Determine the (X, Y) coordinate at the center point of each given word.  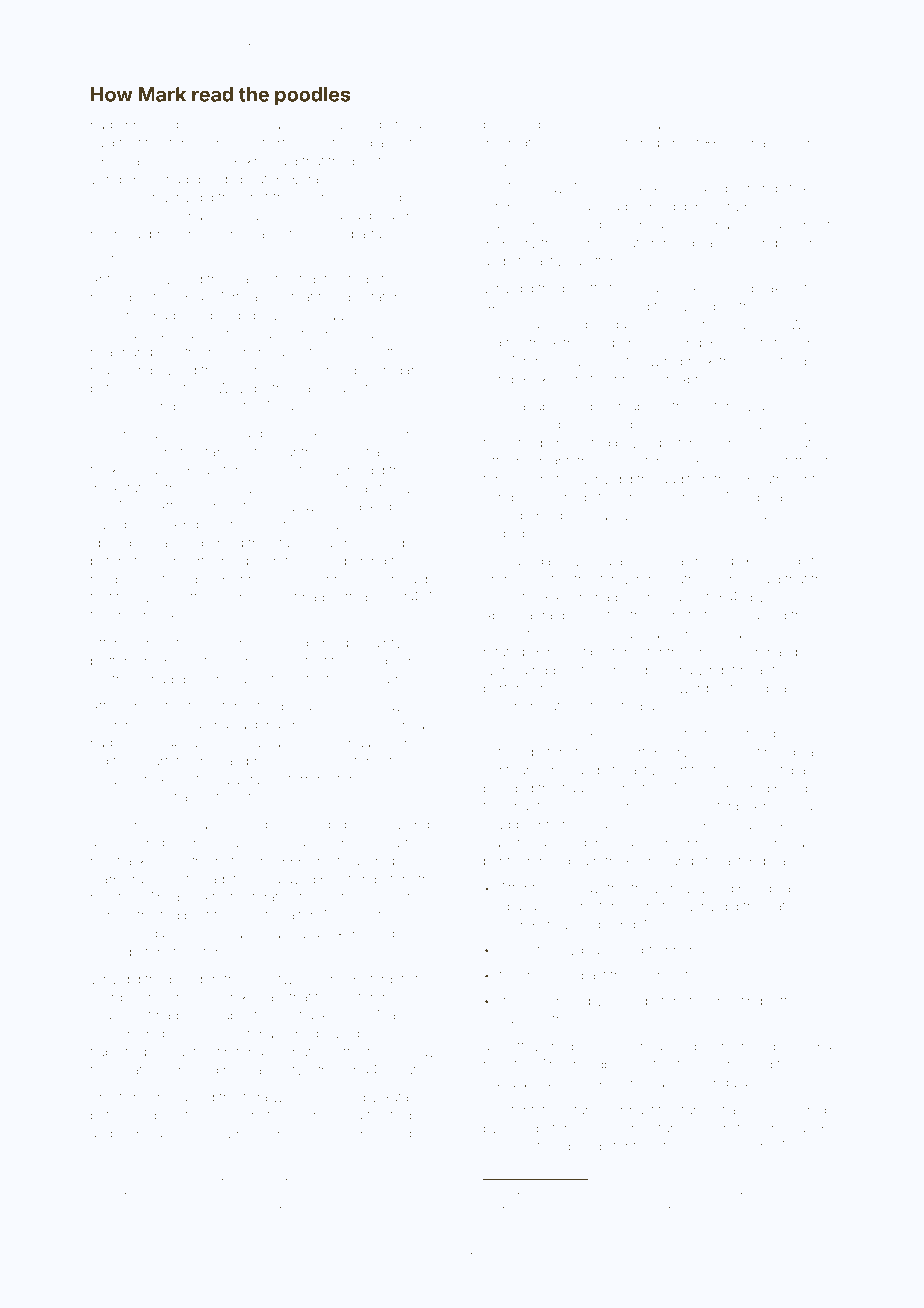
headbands (125, 352)
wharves (766, 143)
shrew (550, 825)
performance (523, 689)
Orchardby (777, 653)
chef (540, 206)
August (177, 780)
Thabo (199, 215)
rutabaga (794, 771)
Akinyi (501, 307)
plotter (109, 662)
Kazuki (225, 1205)
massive (668, 806)
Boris (105, 915)
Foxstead (779, 361)
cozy (346, 708)
